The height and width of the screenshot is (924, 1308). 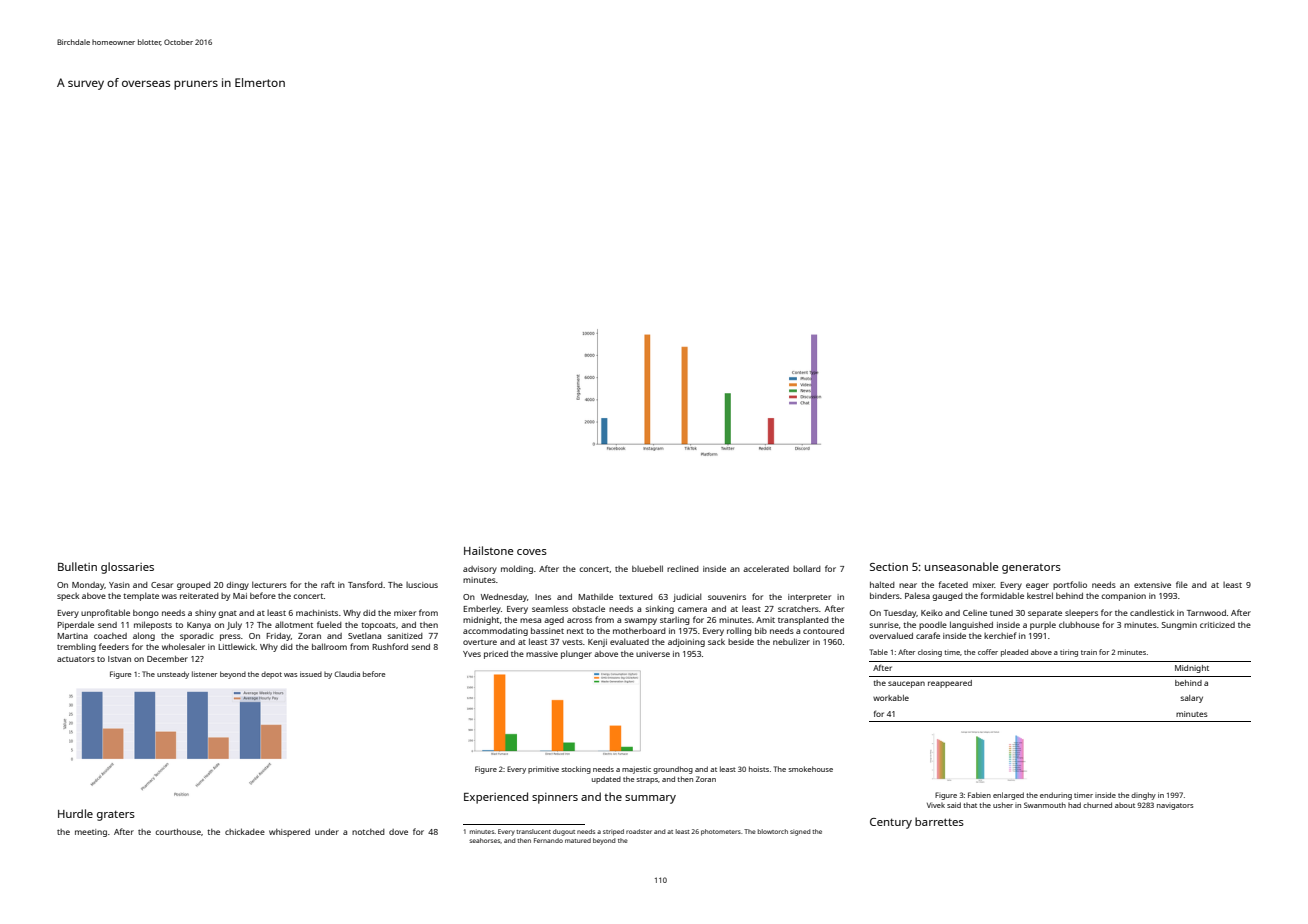 I want to click on under, so click(x=327, y=832).
